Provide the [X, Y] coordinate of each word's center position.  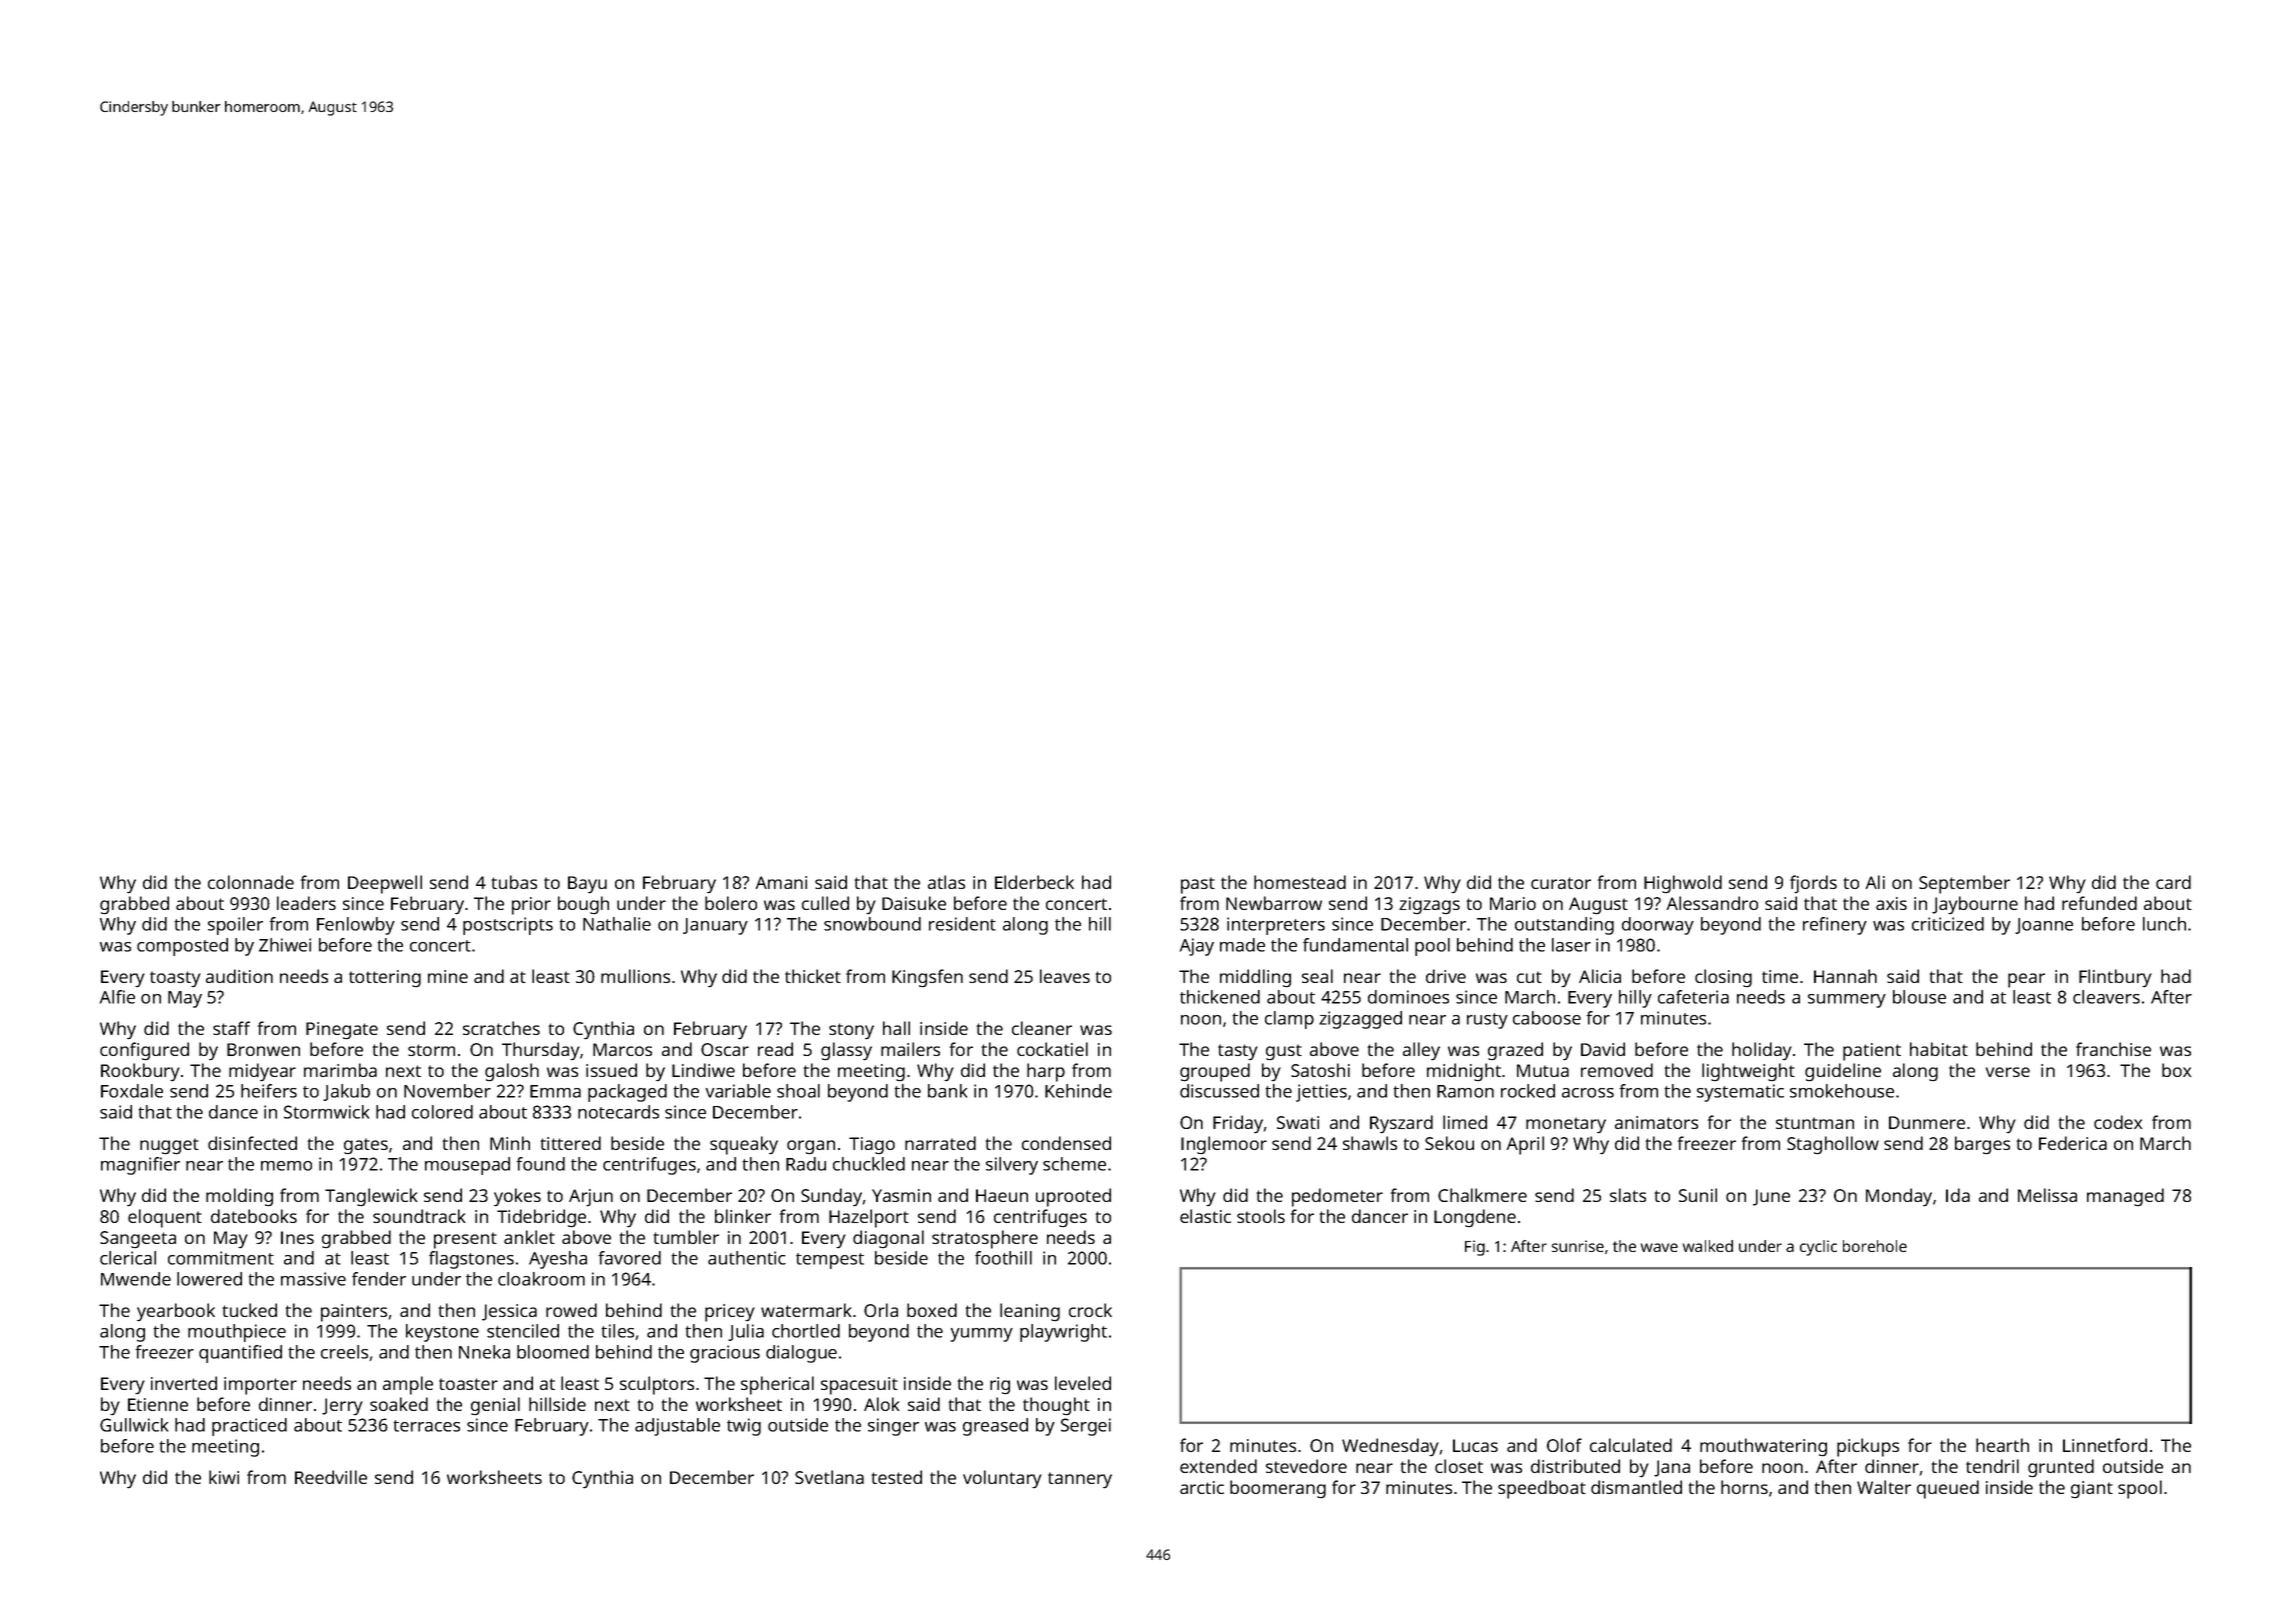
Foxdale [132, 1091]
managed [2125, 1197]
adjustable [677, 1427]
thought [1056, 1406]
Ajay [1197, 947]
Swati [1298, 1122]
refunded [2099, 903]
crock [1090, 1310]
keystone [442, 1333]
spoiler [235, 926]
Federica [2073, 1143]
